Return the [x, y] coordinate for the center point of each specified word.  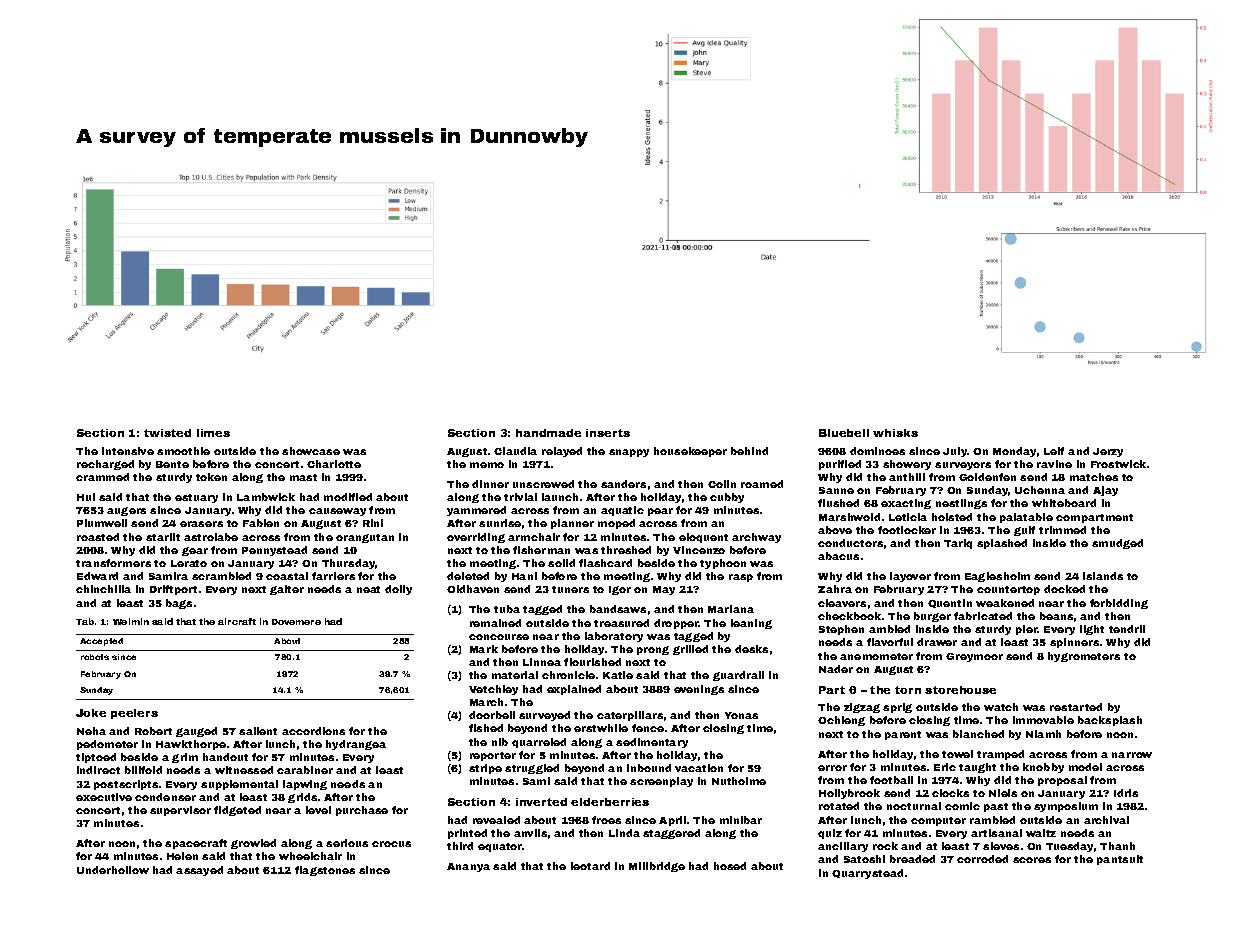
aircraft [237, 621]
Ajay [1105, 491]
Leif [1054, 451]
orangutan [365, 538]
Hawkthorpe [191, 745]
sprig [897, 708]
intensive [128, 451]
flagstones [325, 871]
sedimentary [652, 743]
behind [749, 451]
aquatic [622, 511]
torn [908, 690]
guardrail [738, 676]
